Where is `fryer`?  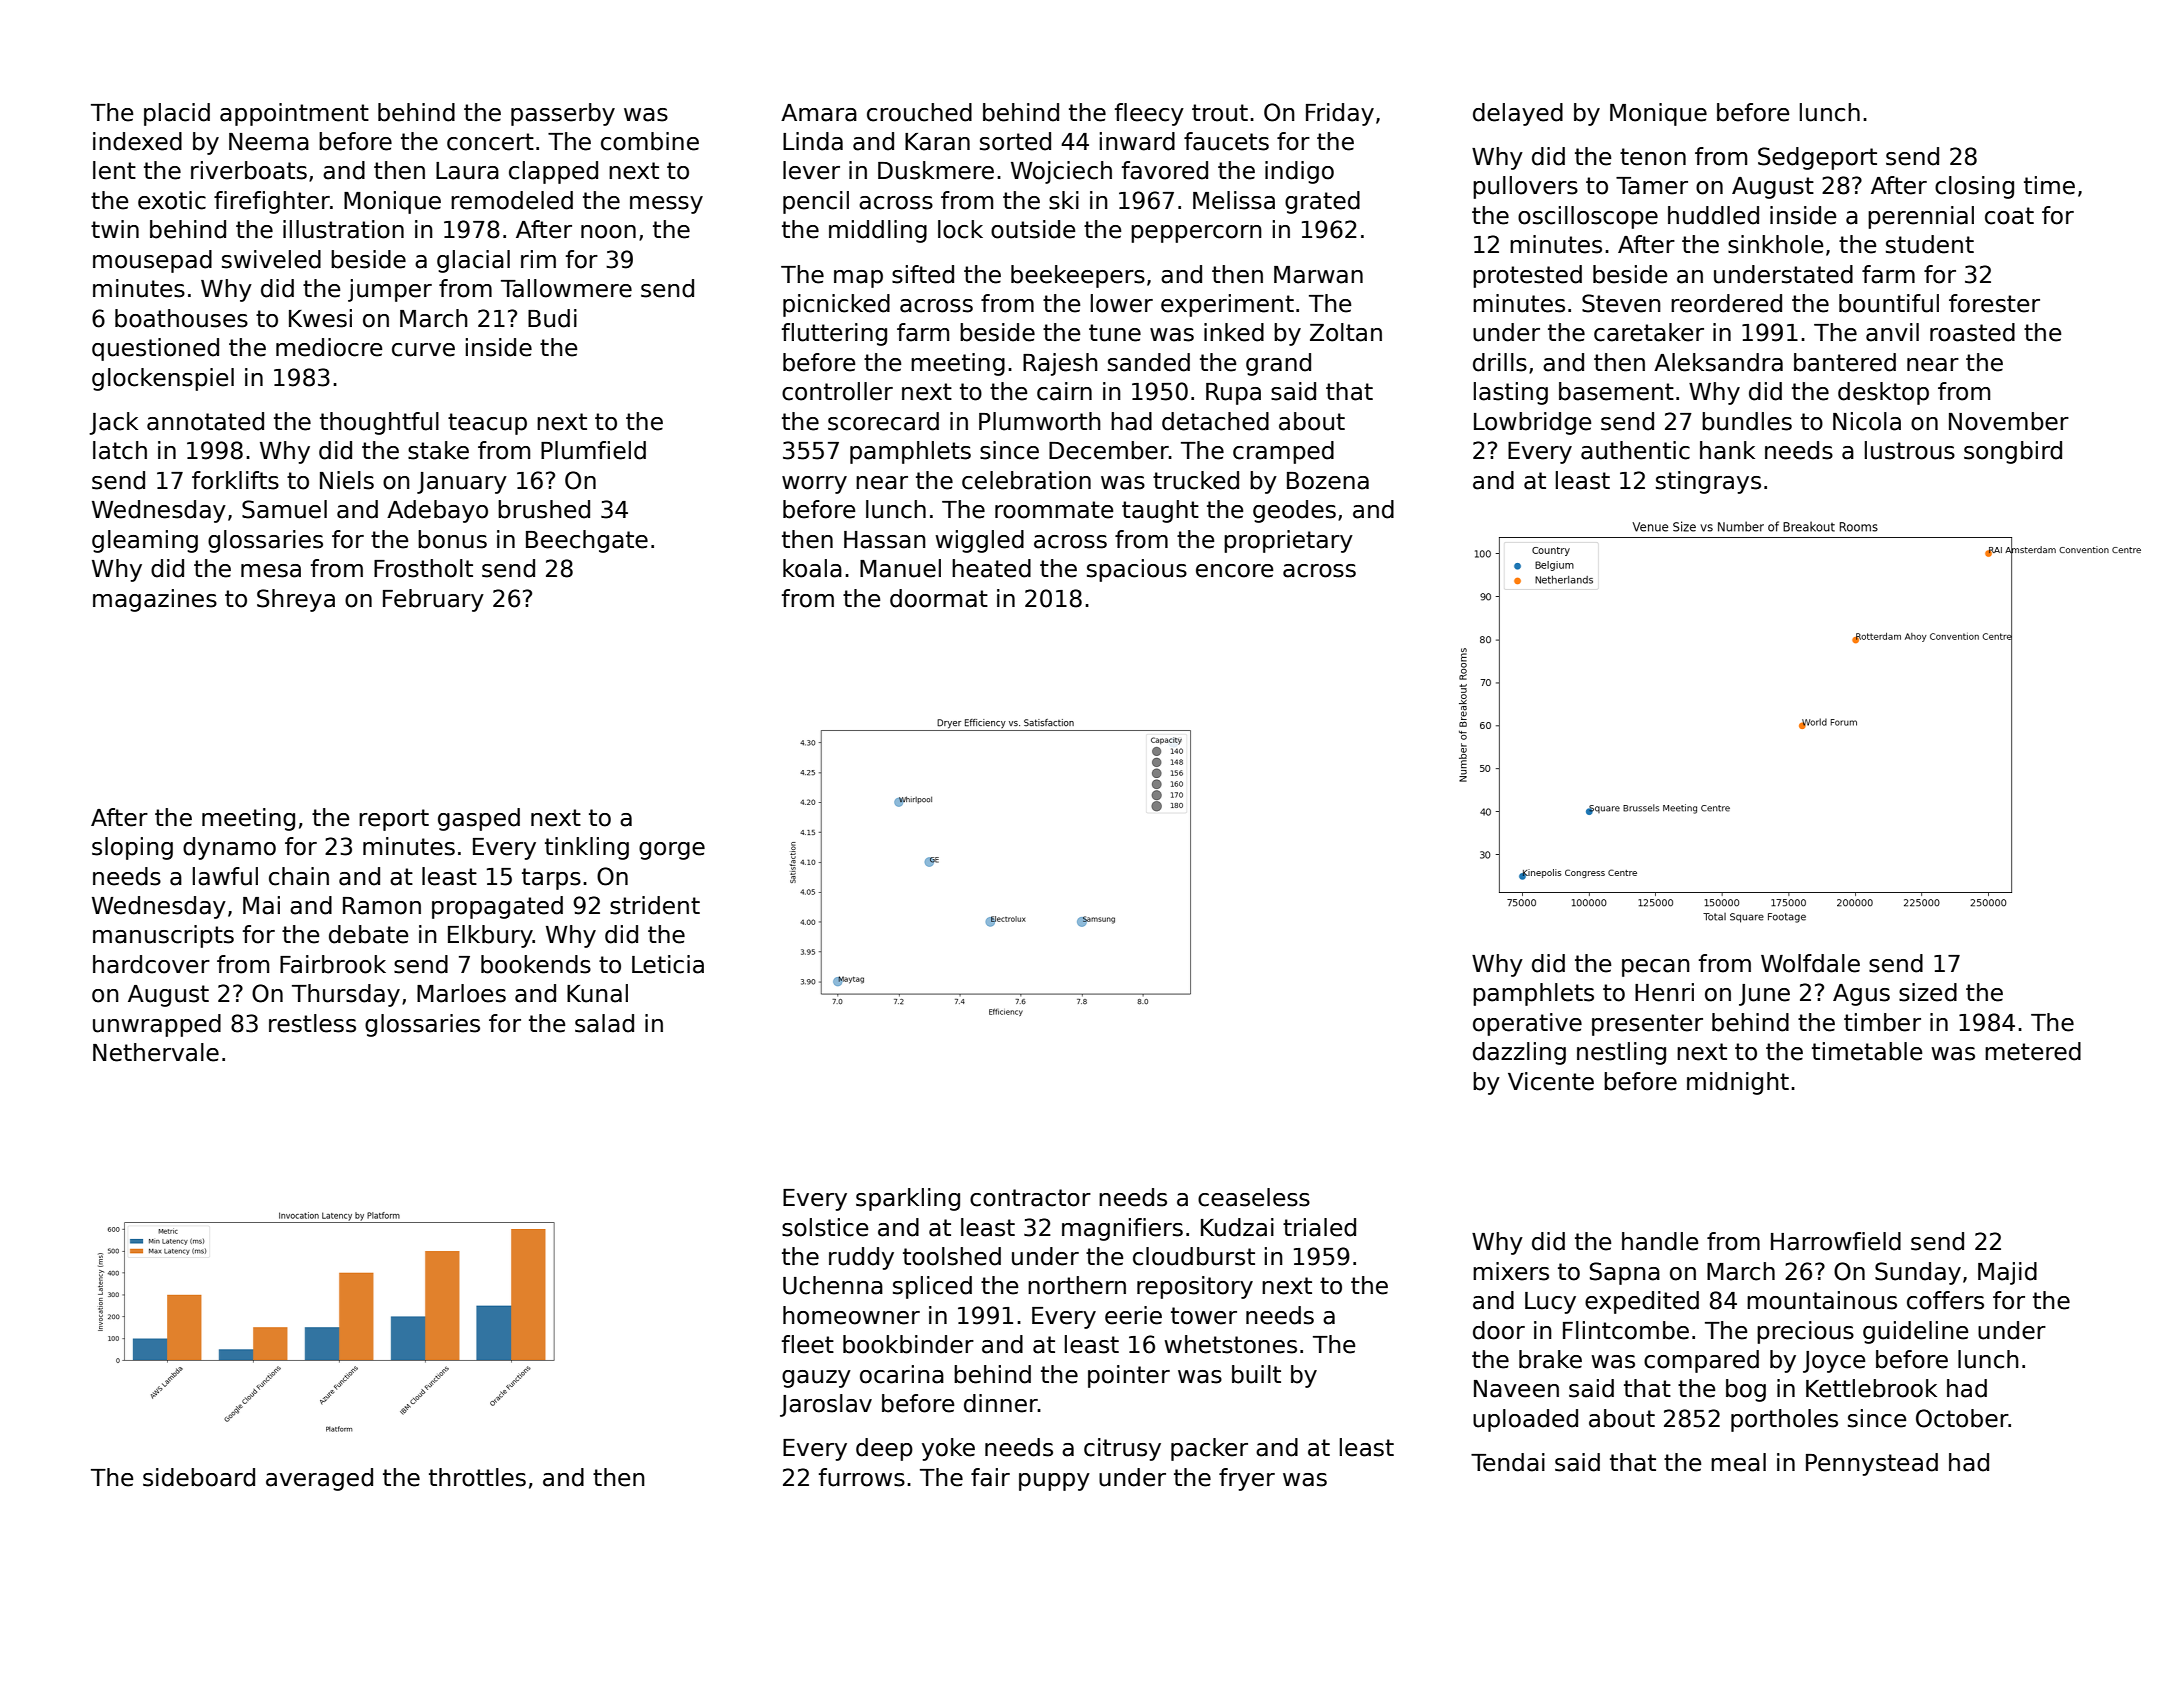
fryer is located at coordinates (1247, 1479).
